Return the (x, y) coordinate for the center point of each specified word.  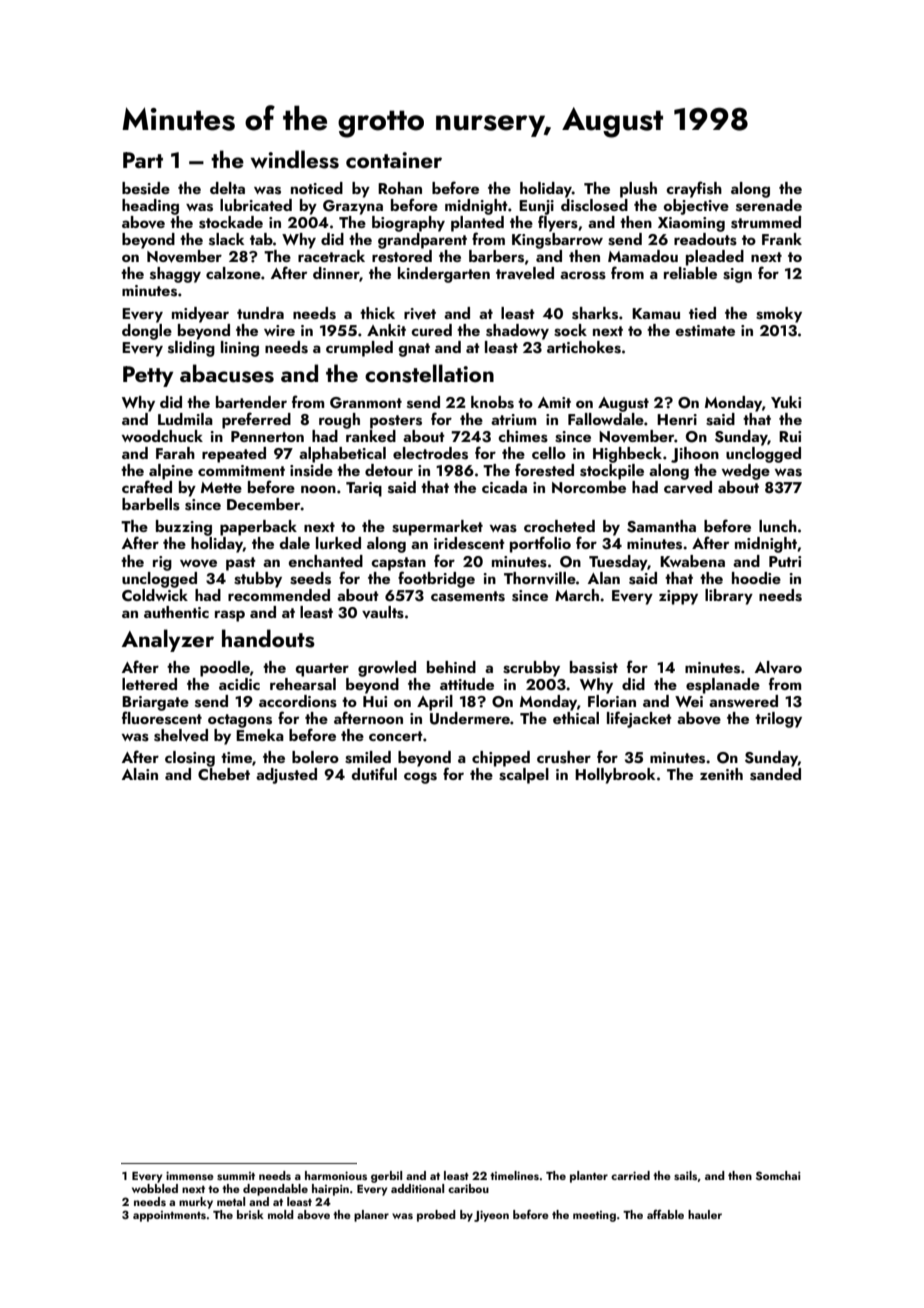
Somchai (778, 1175)
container (394, 160)
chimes (523, 436)
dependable (275, 1190)
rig (162, 563)
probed (436, 1216)
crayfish (694, 189)
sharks (595, 313)
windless (295, 159)
